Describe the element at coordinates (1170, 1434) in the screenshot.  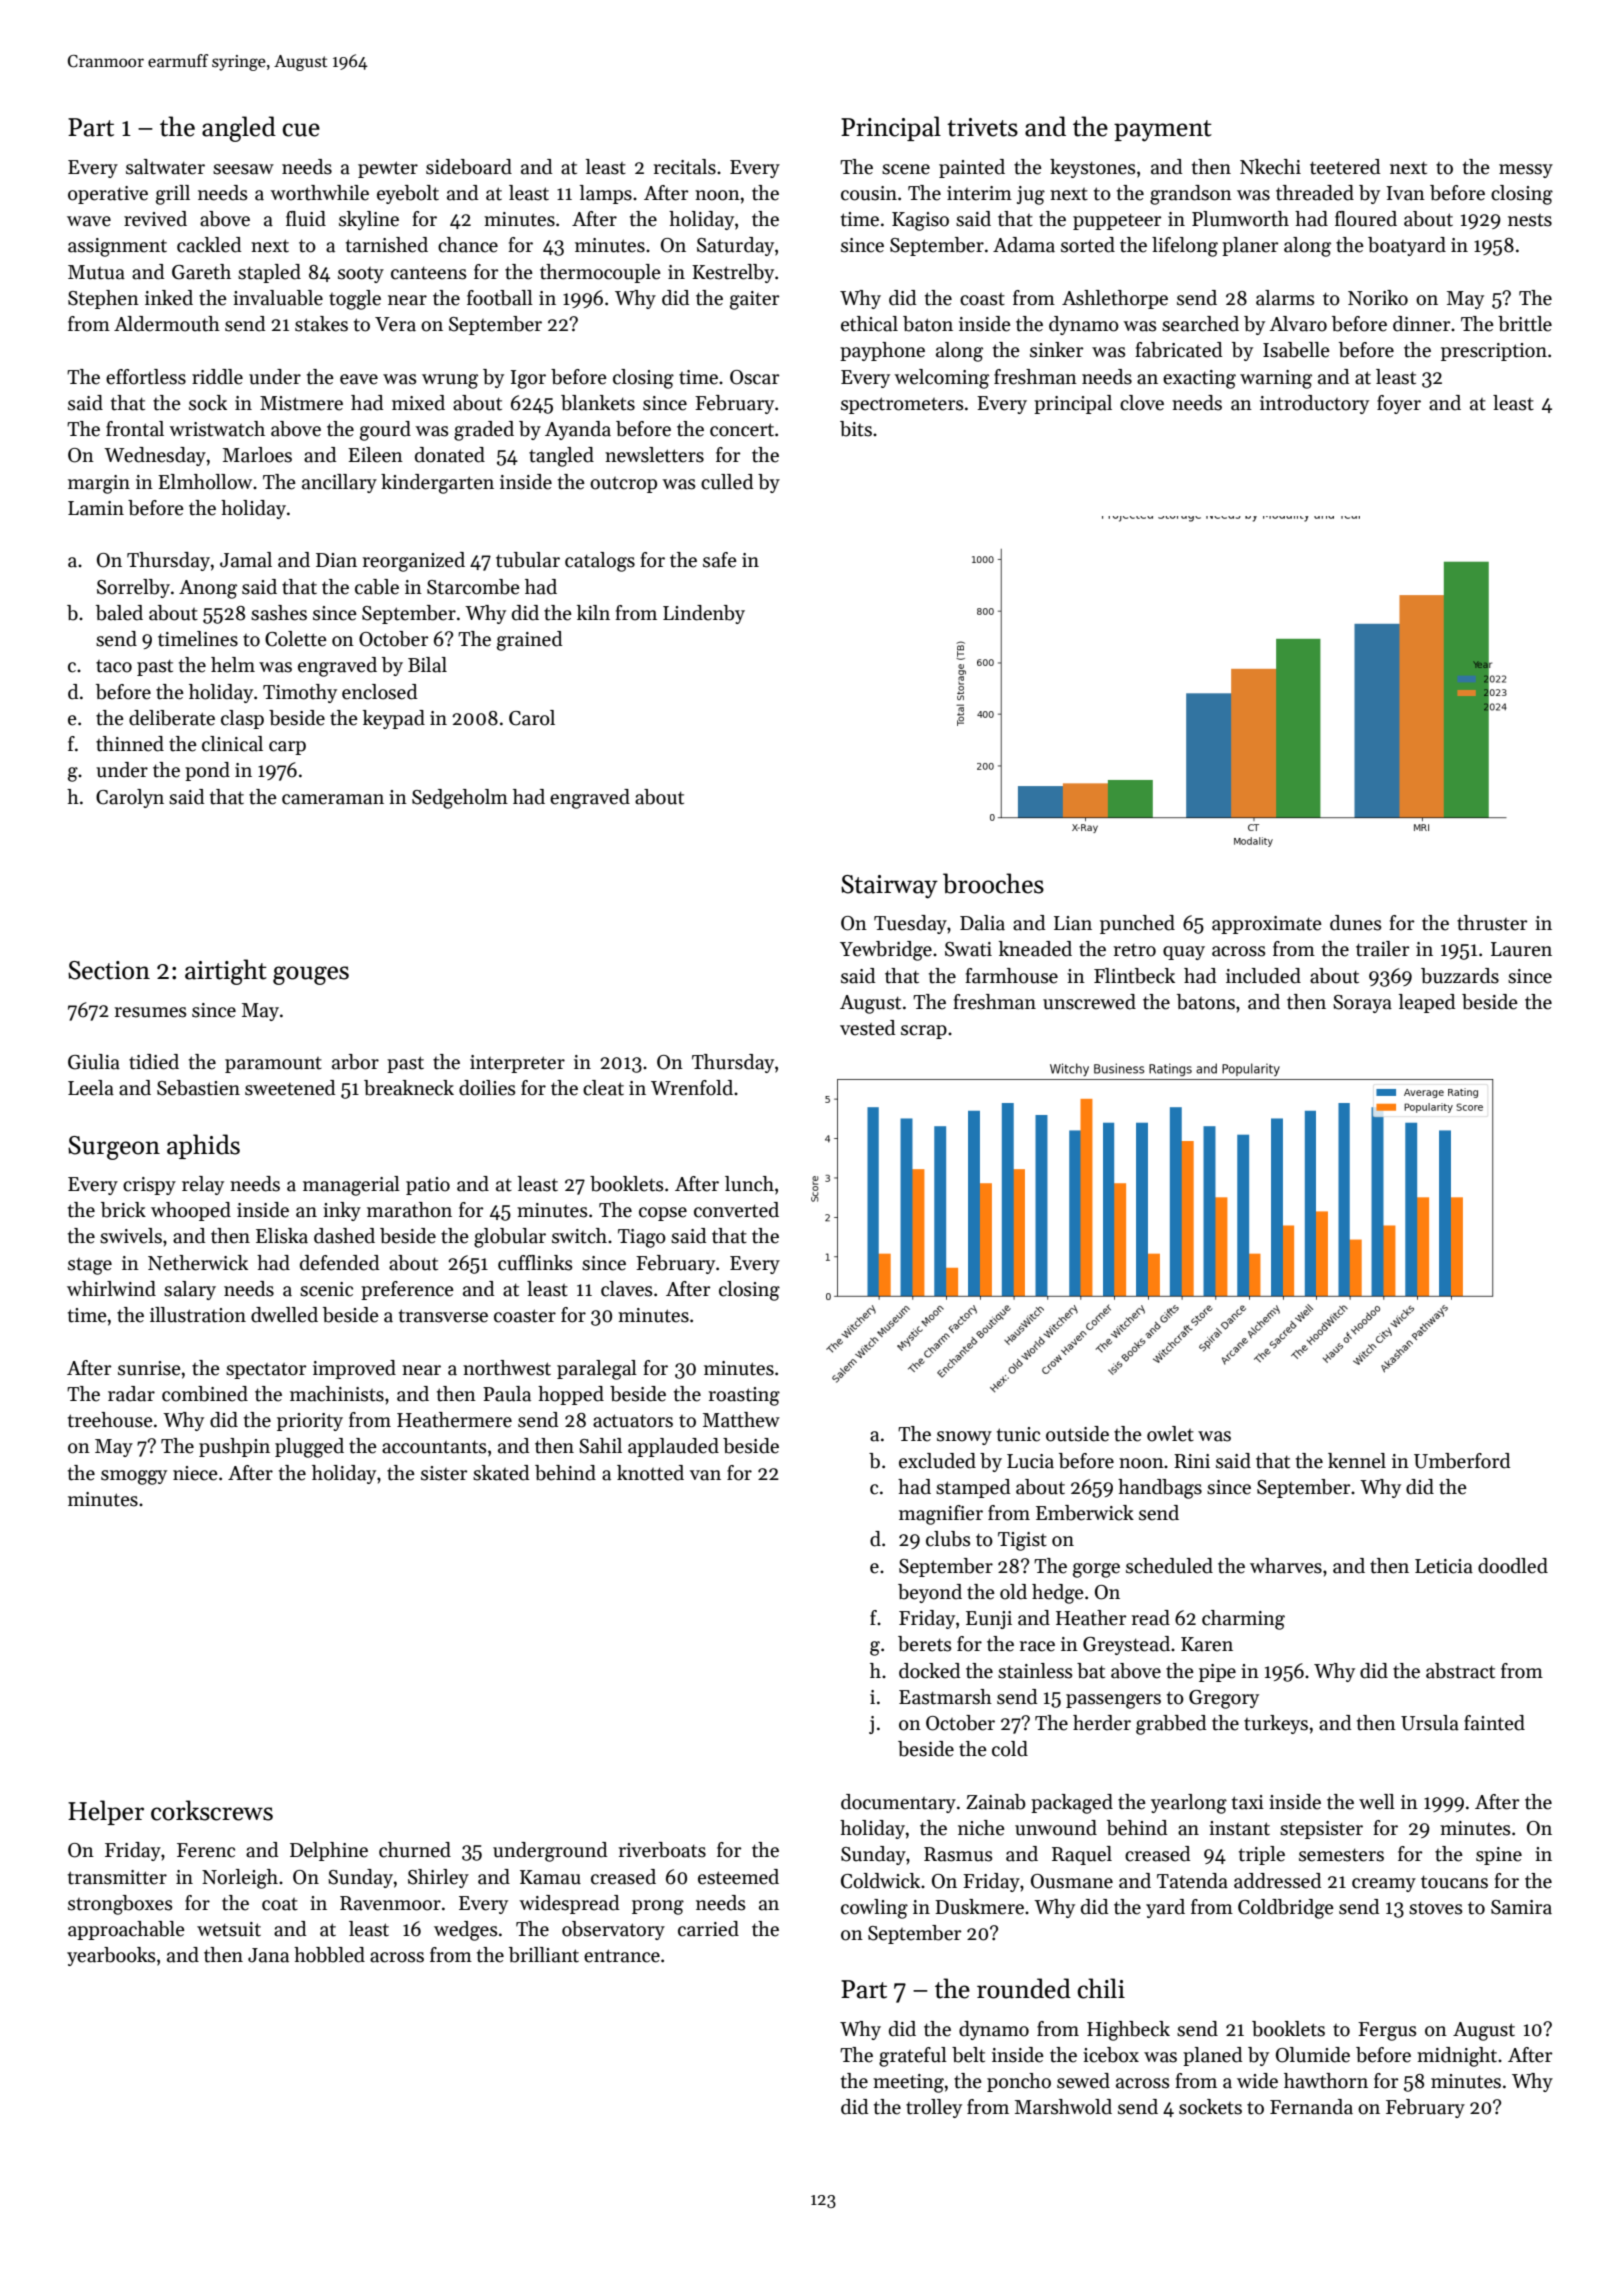
I see `owlet` at that location.
